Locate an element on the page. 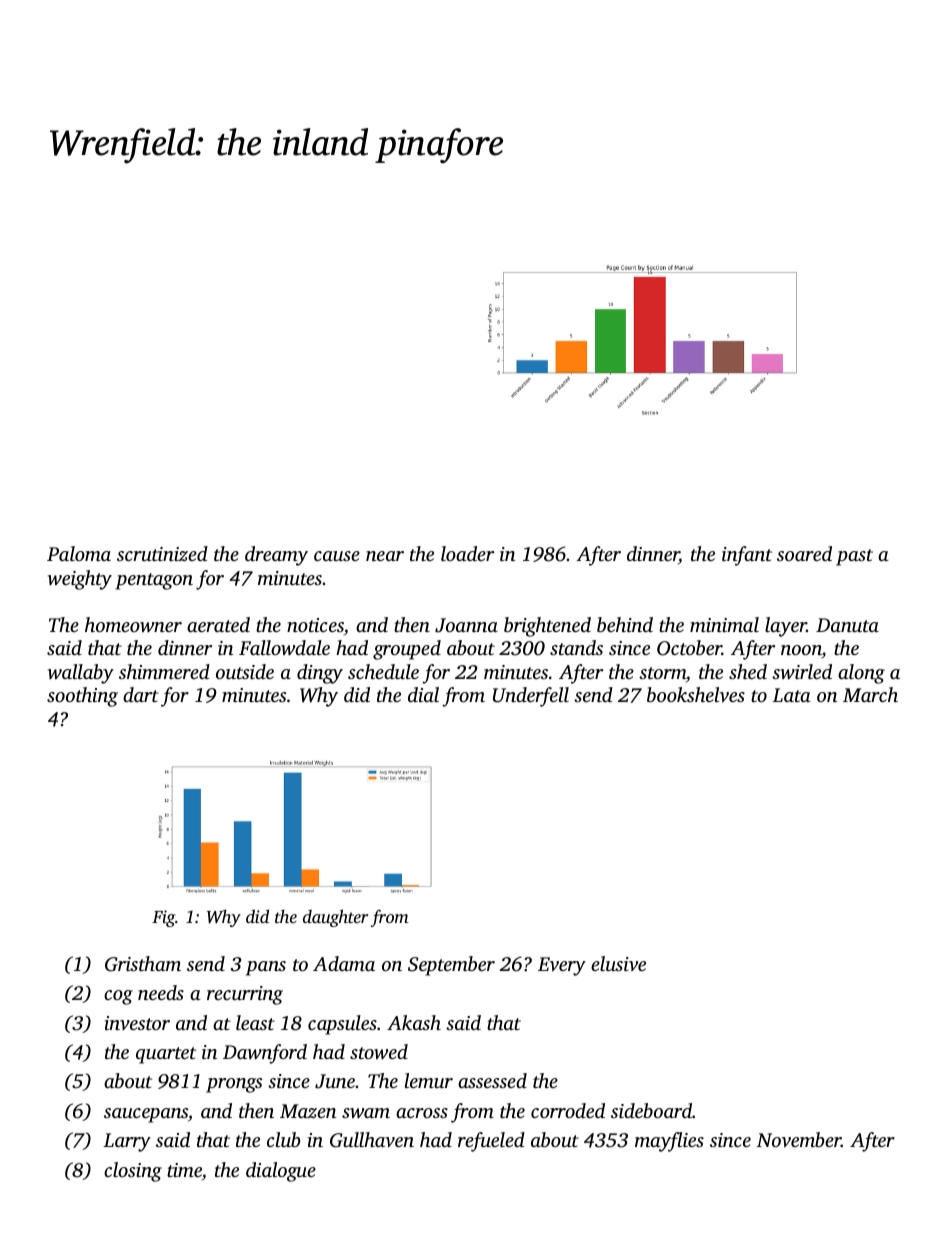 This image has height=1233, width=952. Gristham is located at coordinates (143, 964).
